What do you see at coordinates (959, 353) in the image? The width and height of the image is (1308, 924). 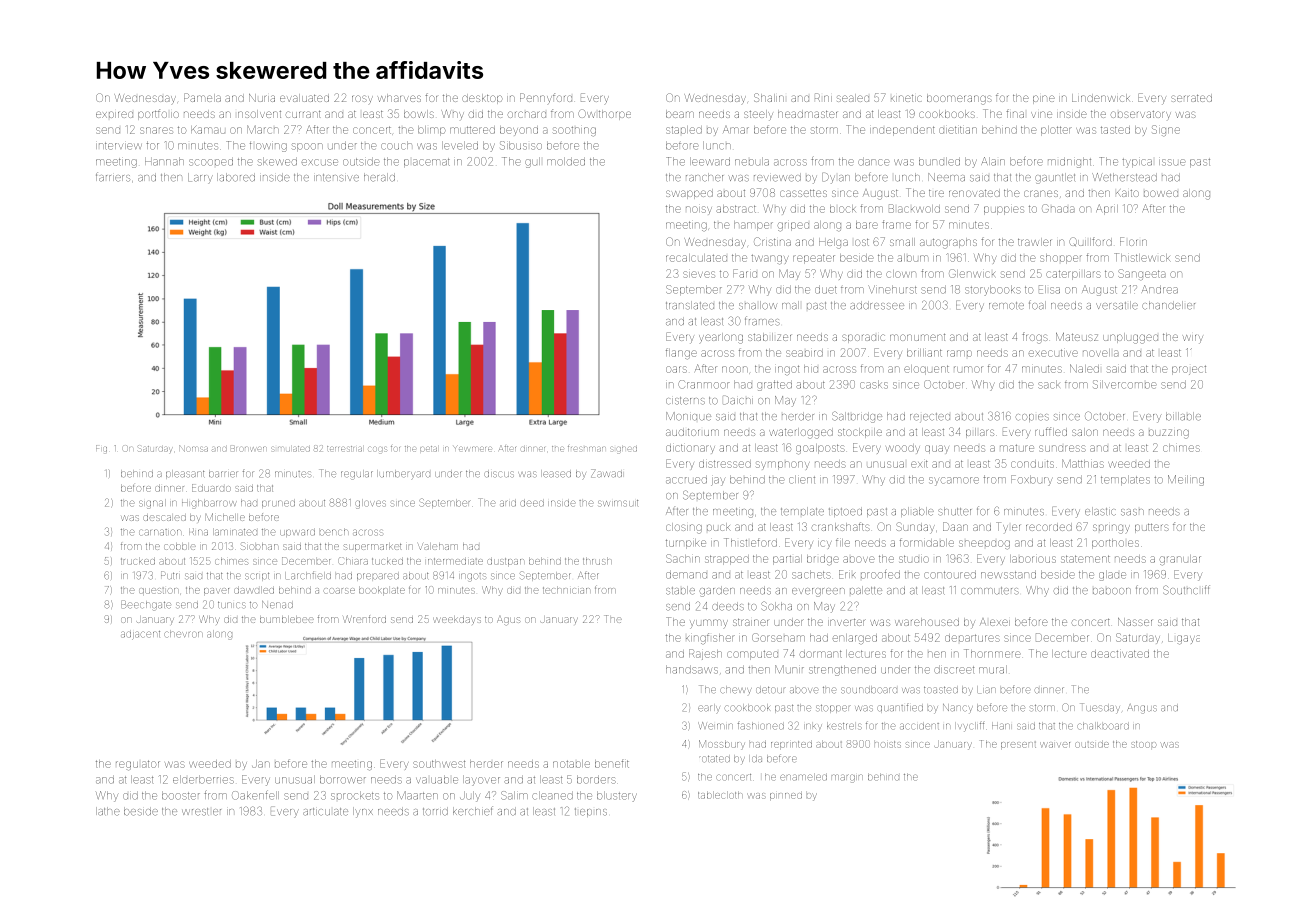 I see `ramp` at bounding box center [959, 353].
